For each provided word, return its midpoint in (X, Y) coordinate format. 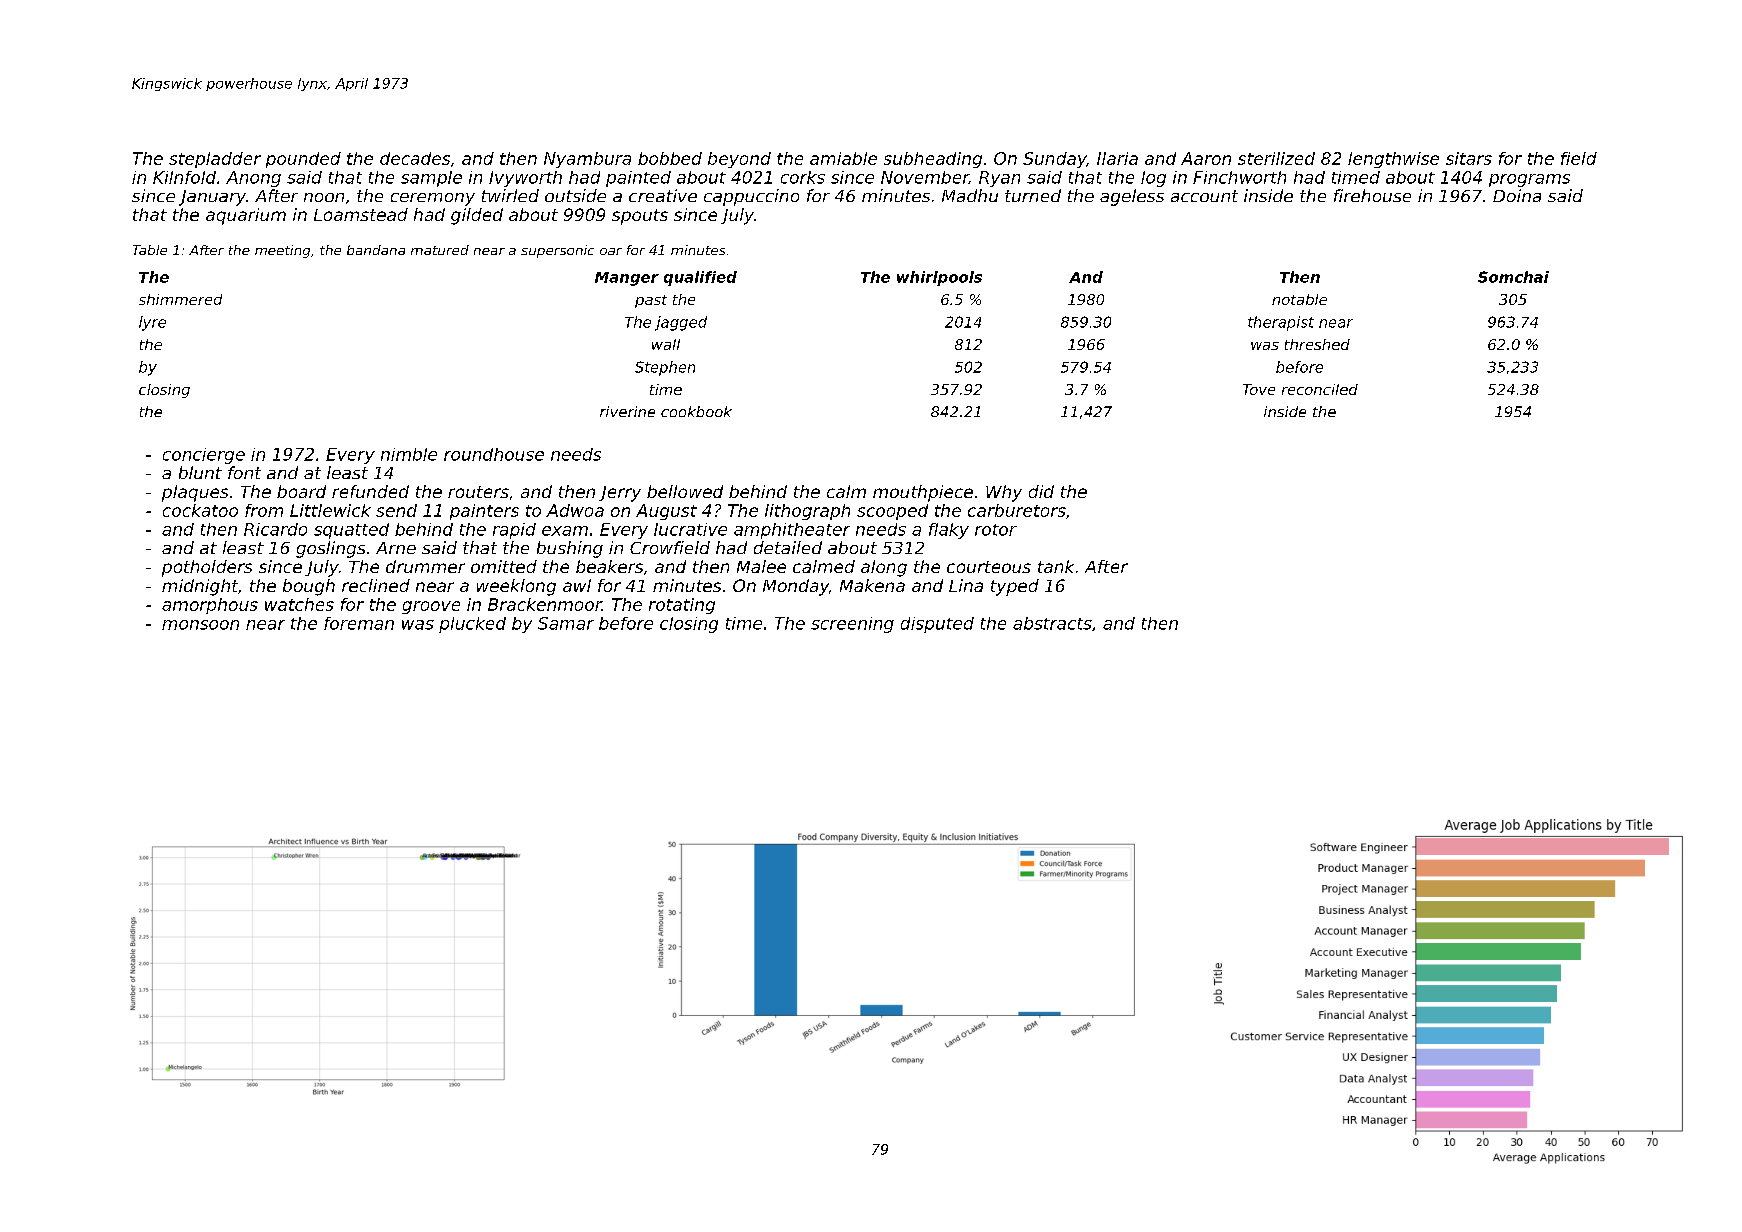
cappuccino (751, 197)
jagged (681, 323)
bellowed (685, 491)
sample (431, 179)
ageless (1132, 197)
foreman (359, 623)
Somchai (1513, 277)
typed (1015, 587)
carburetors (1017, 510)
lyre (152, 323)
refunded (370, 491)
